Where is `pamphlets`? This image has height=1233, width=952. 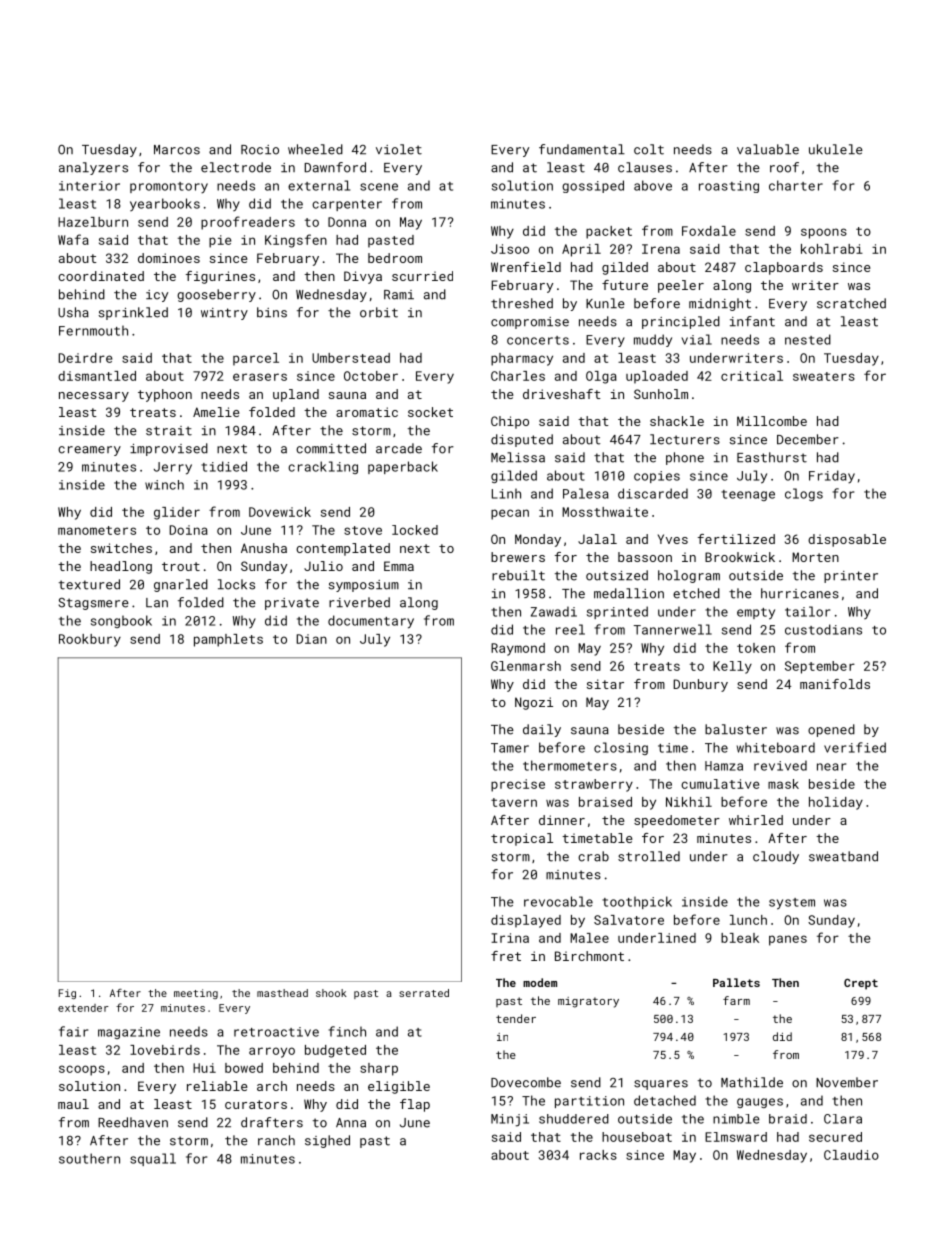
pamphlets is located at coordinates (228, 640).
